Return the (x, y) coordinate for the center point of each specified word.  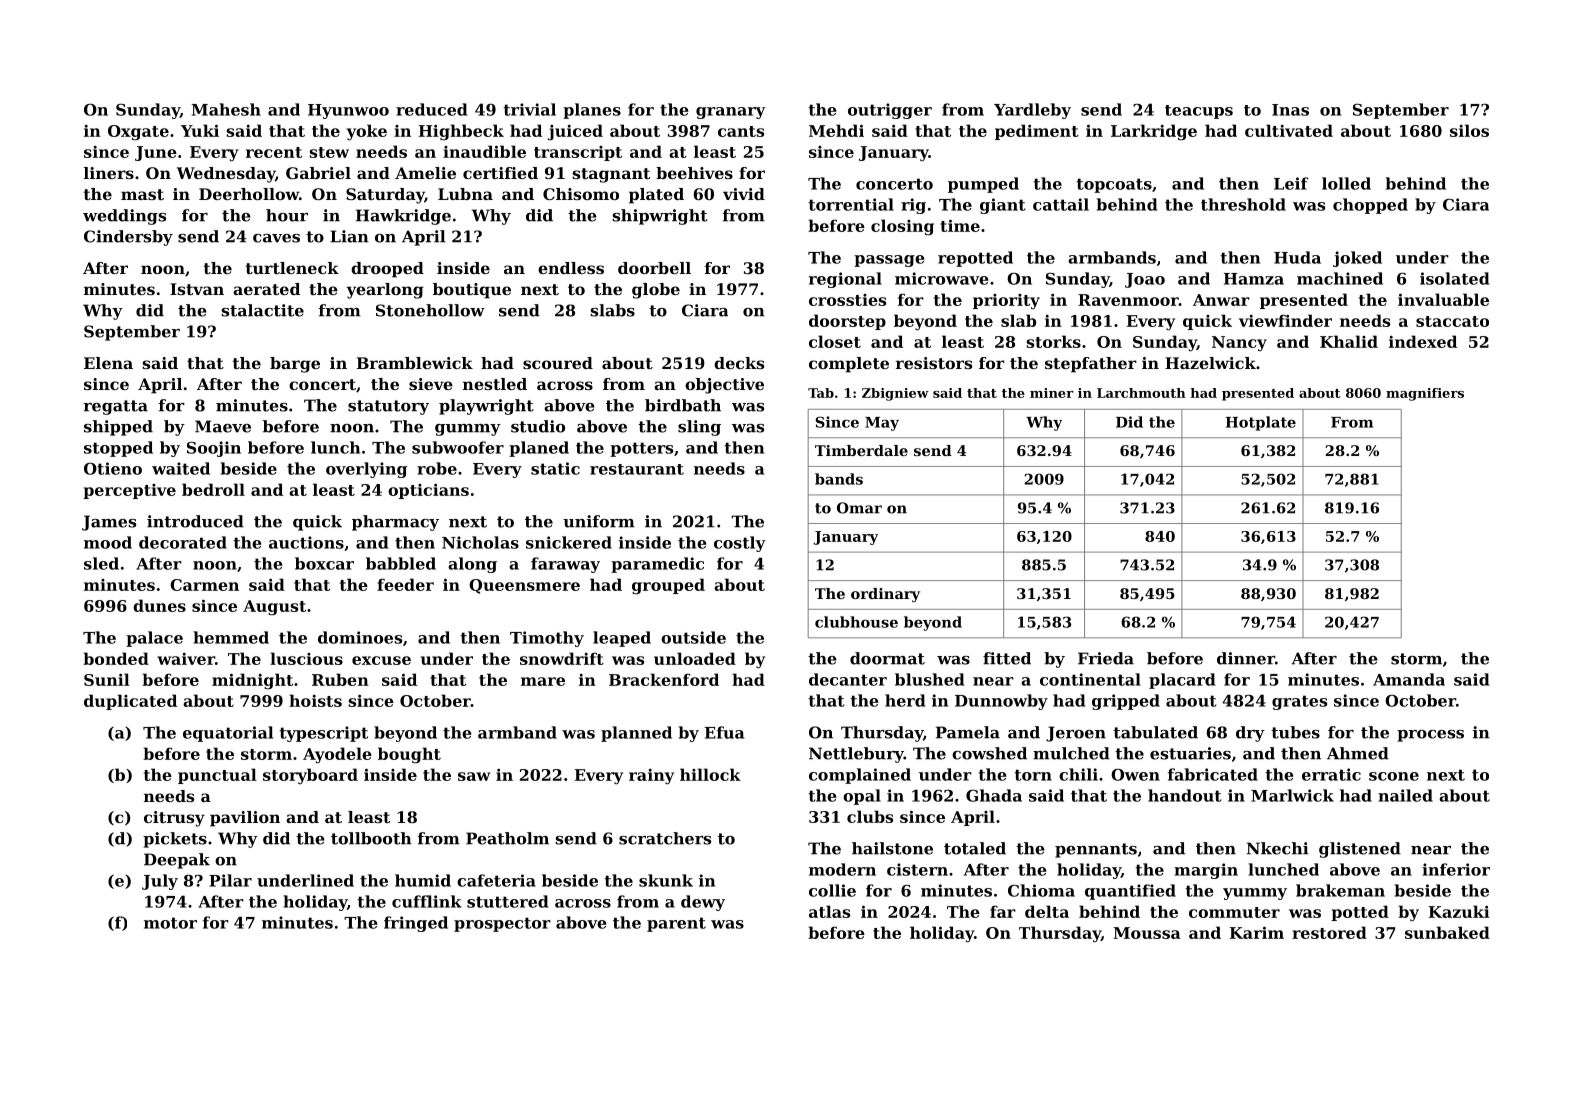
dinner (1246, 658)
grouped (668, 586)
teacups (1199, 112)
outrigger (890, 111)
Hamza (1254, 279)
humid (423, 880)
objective (724, 386)
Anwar (1221, 300)
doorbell (654, 268)
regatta (115, 407)
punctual (217, 776)
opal (862, 797)
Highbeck (461, 132)
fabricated (1213, 774)
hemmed (231, 637)
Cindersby (128, 238)
